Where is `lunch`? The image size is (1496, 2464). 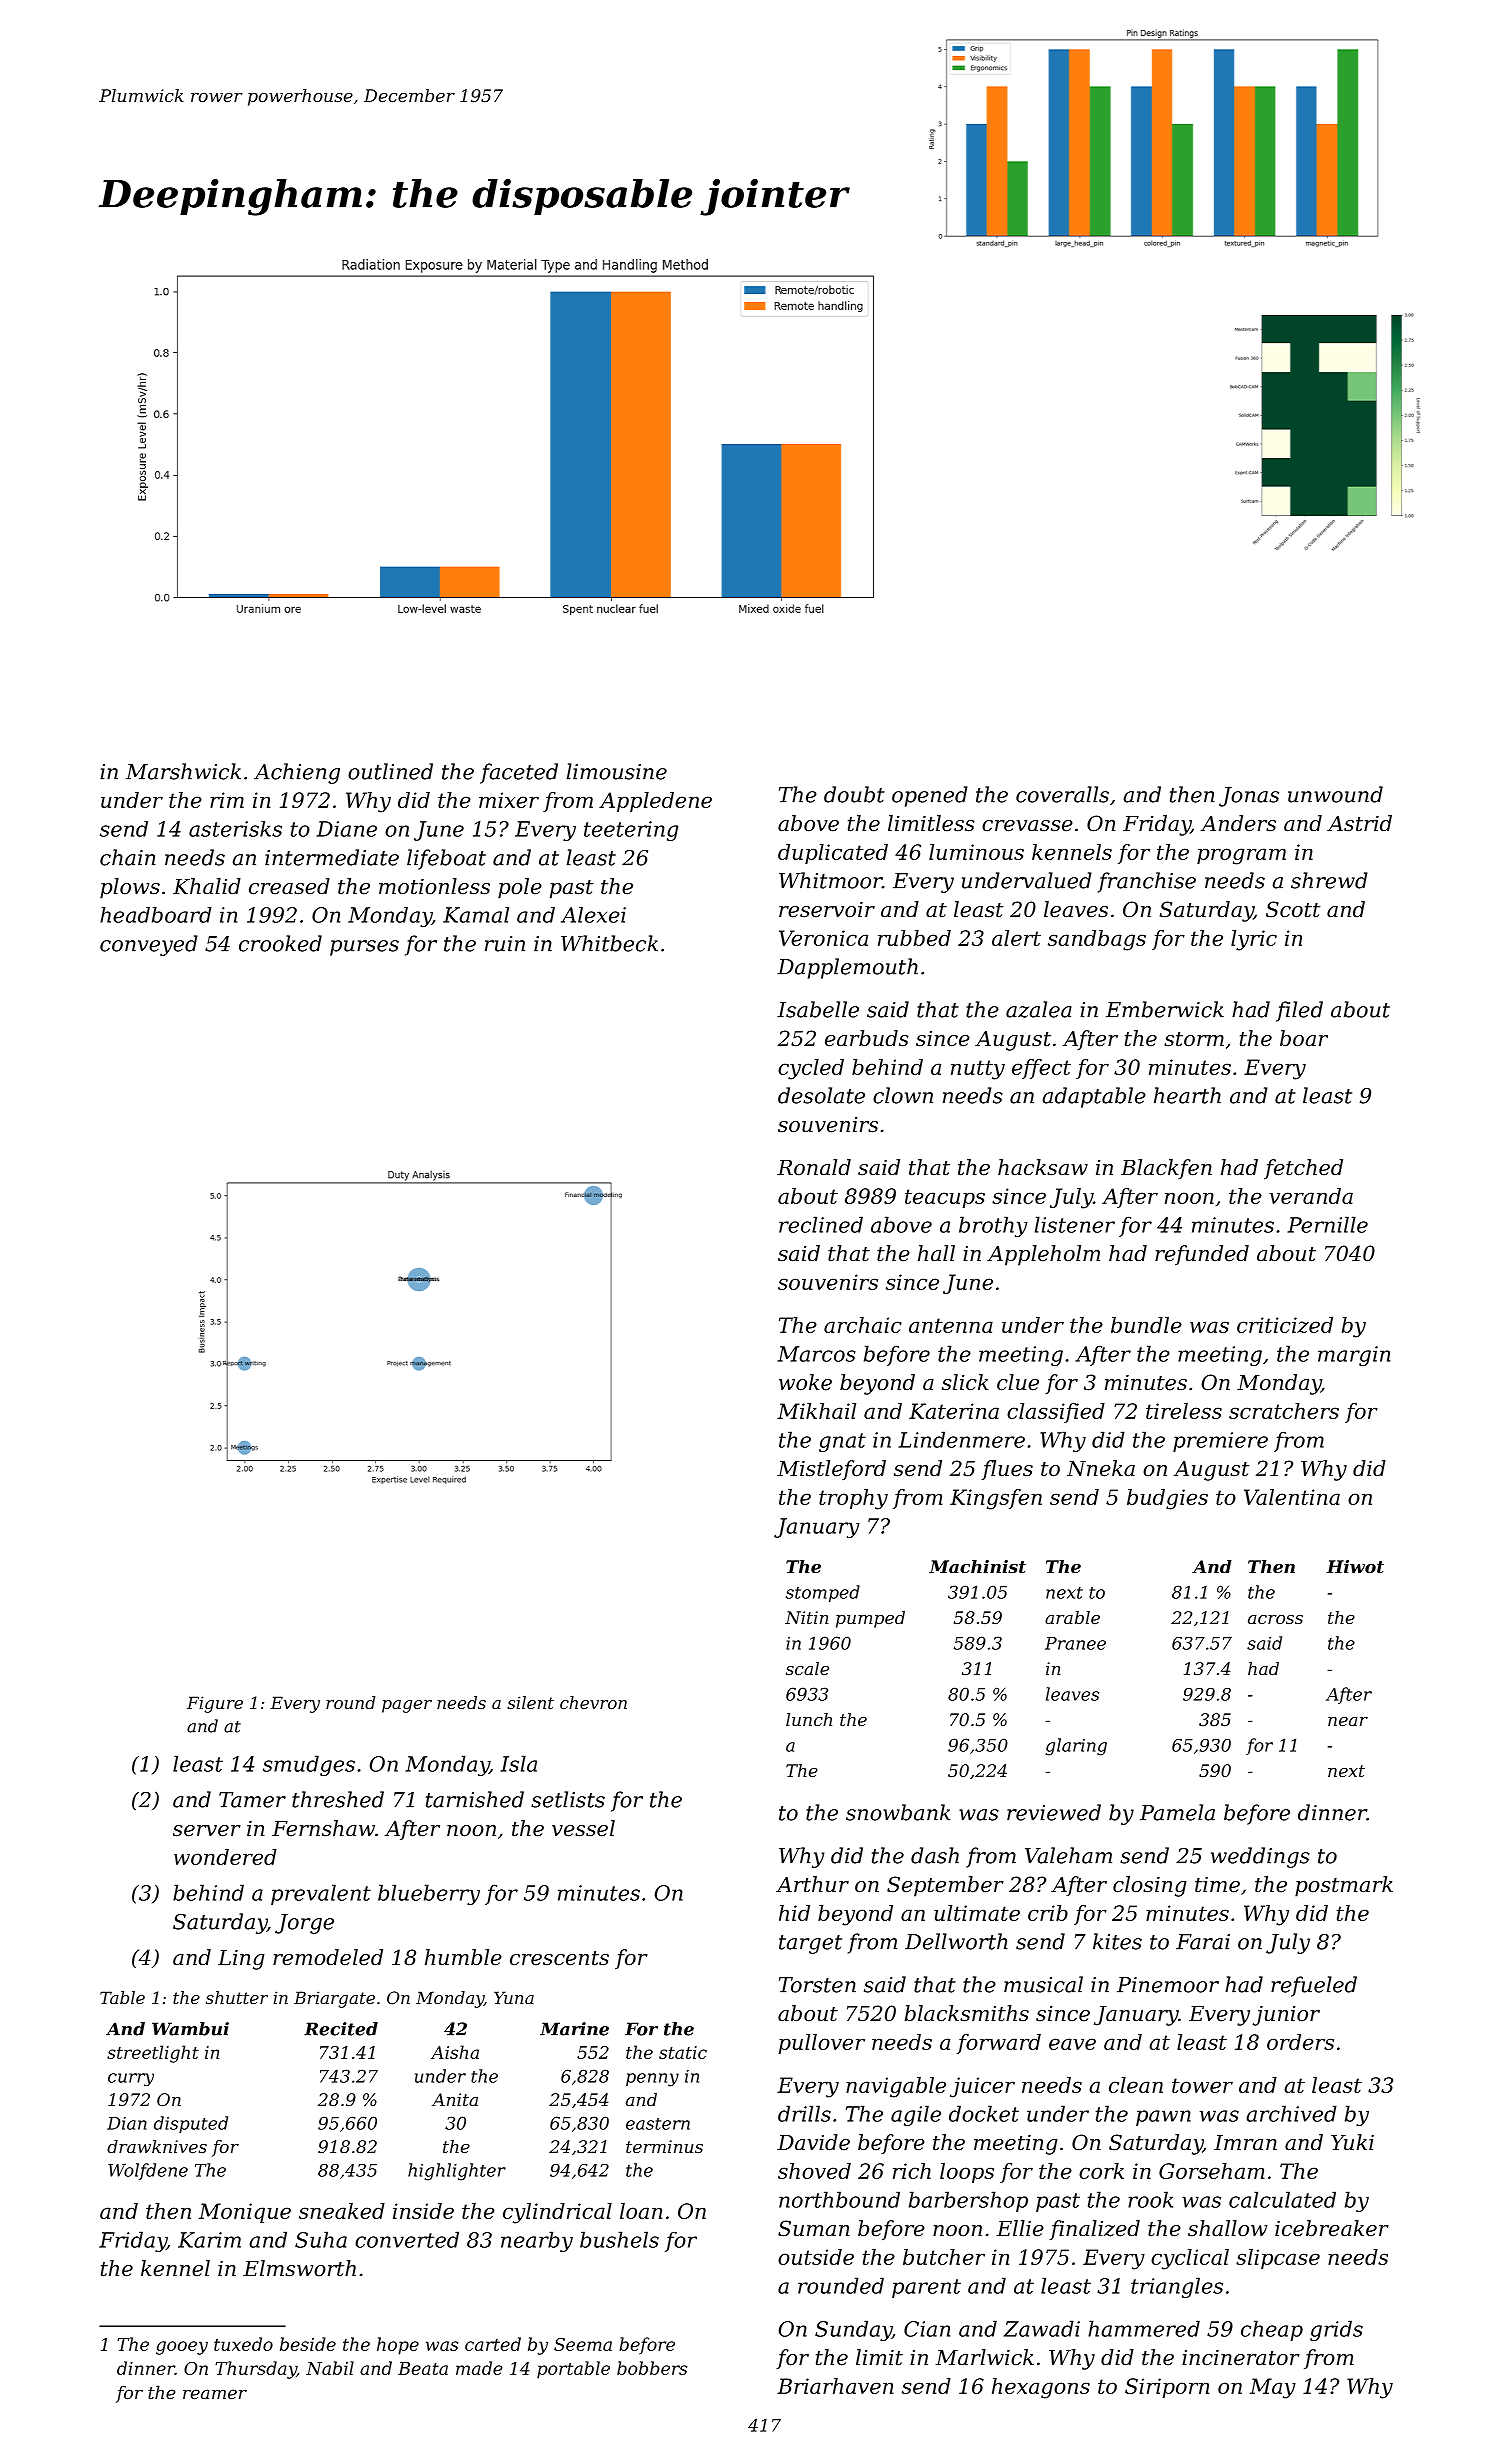 lunch is located at coordinates (809, 1719).
